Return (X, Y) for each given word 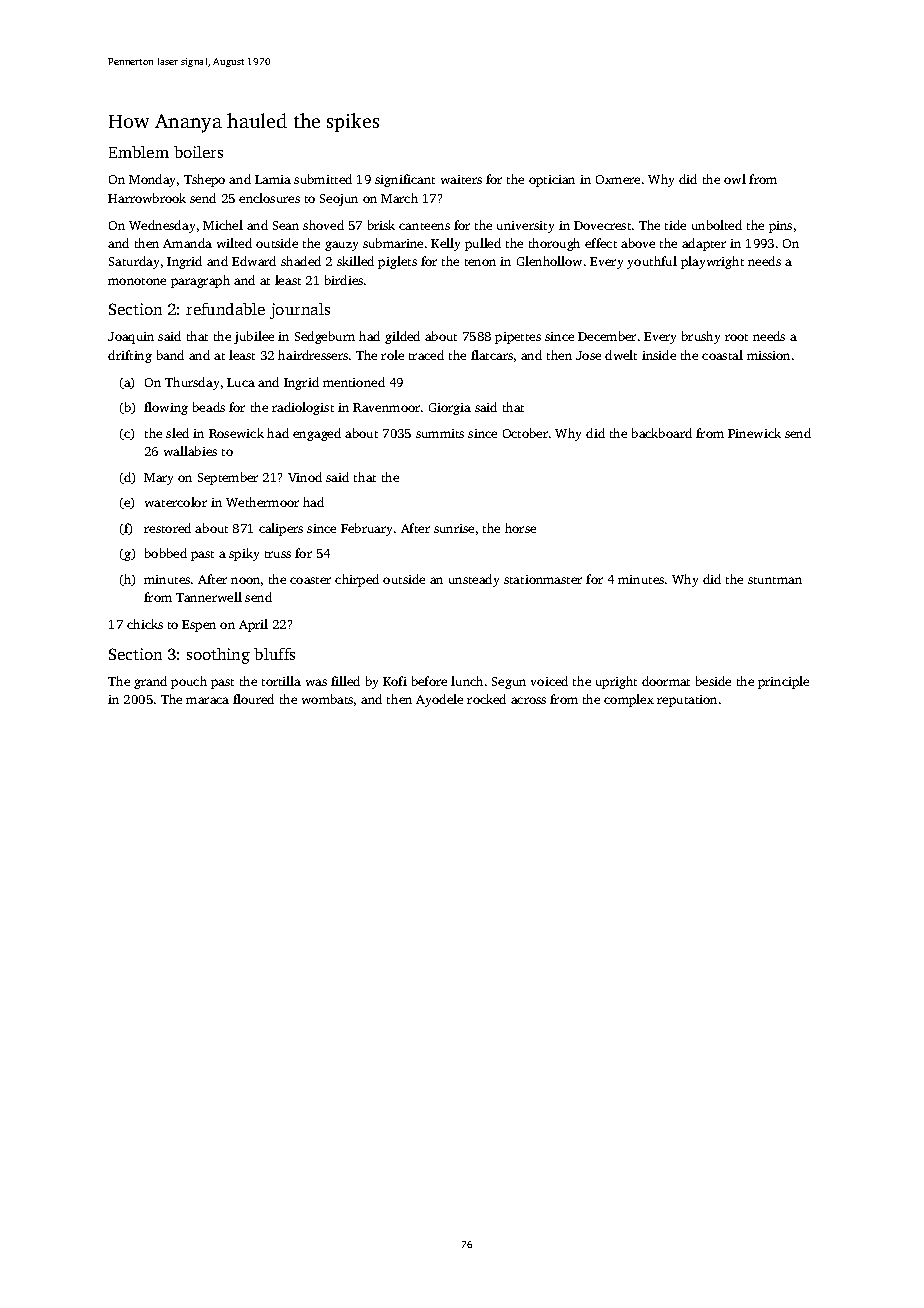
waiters (461, 179)
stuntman (775, 580)
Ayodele (439, 700)
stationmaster (543, 579)
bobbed (166, 553)
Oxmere (618, 179)
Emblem (139, 152)
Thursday (192, 383)
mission (768, 355)
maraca (207, 700)
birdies (344, 280)
